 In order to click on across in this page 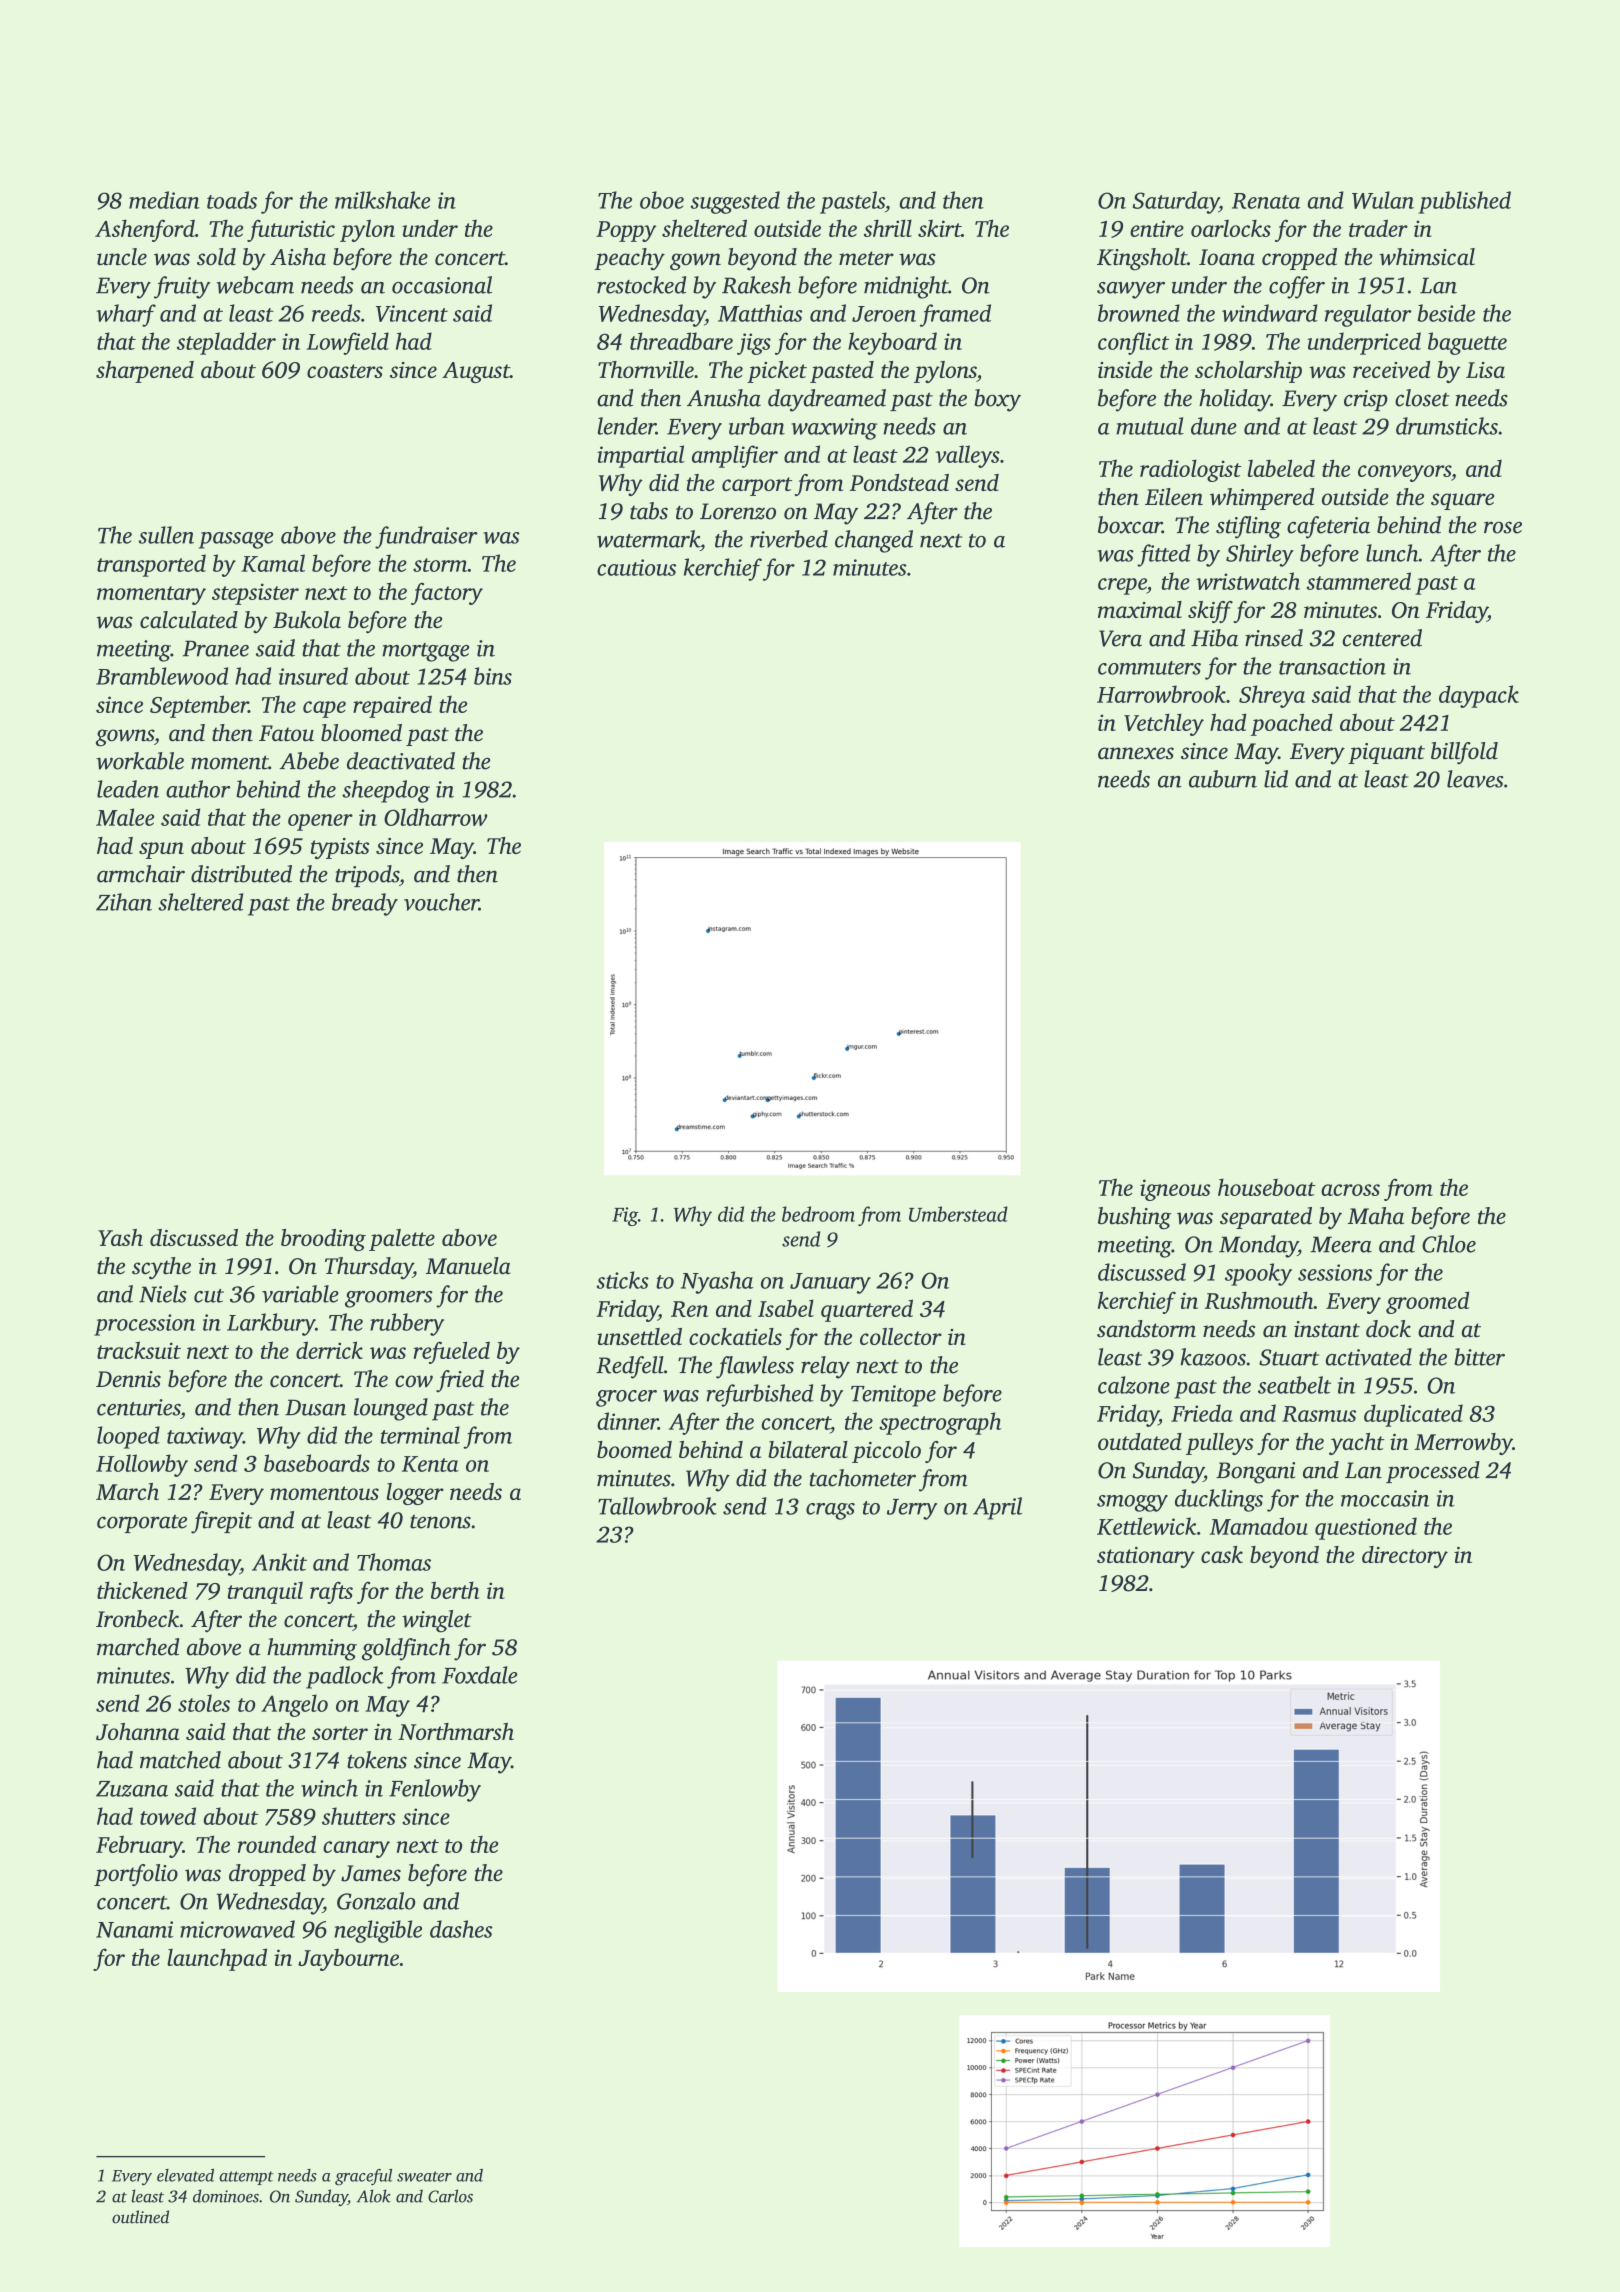, I will do `click(1350, 1190)`.
